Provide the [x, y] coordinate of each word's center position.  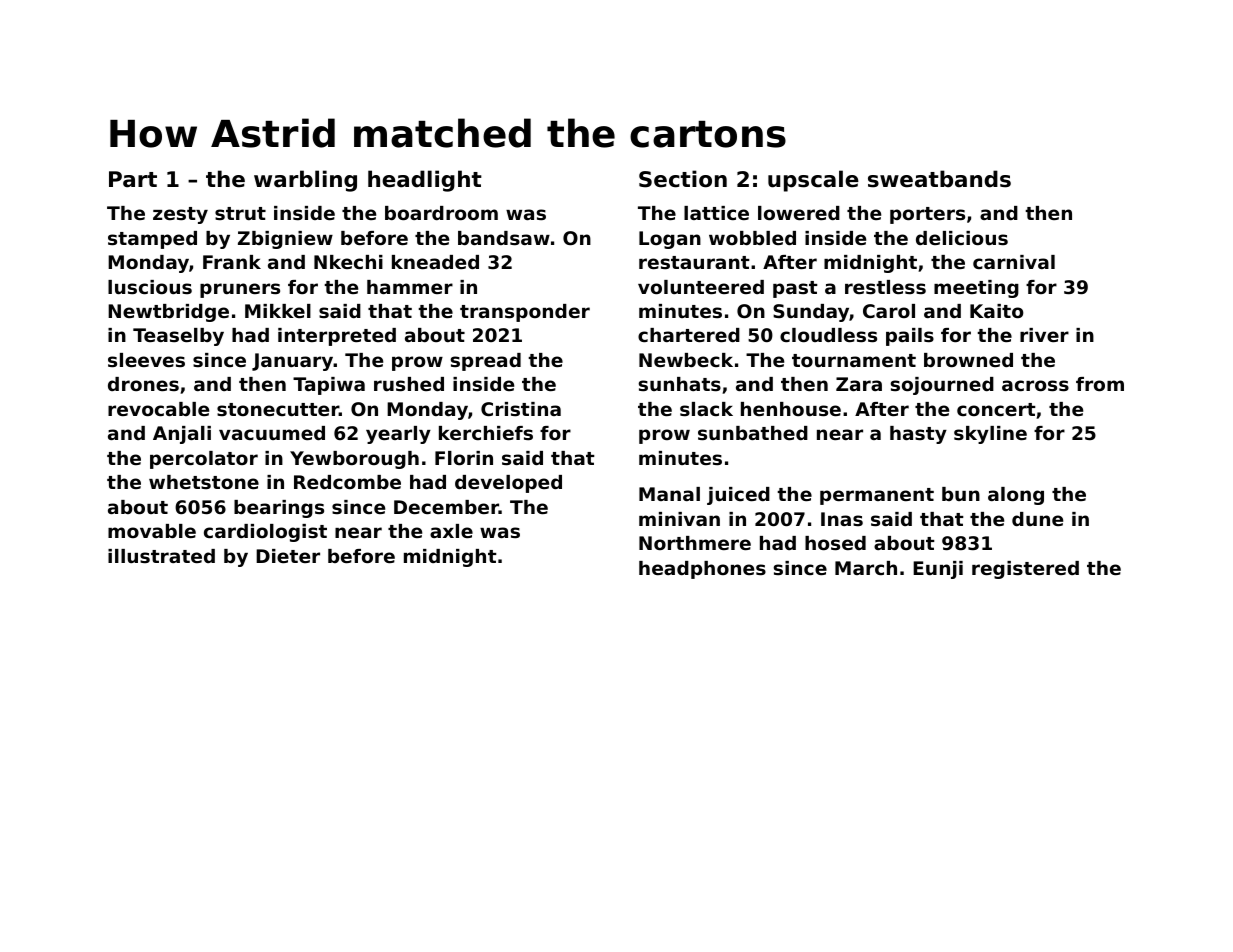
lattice [716, 213]
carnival [1014, 262]
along [1016, 496]
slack [706, 409]
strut [240, 213]
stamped [152, 240]
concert [996, 409]
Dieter [288, 556]
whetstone [204, 482]
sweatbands [939, 179]
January [293, 362]
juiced [738, 496]
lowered [799, 213]
